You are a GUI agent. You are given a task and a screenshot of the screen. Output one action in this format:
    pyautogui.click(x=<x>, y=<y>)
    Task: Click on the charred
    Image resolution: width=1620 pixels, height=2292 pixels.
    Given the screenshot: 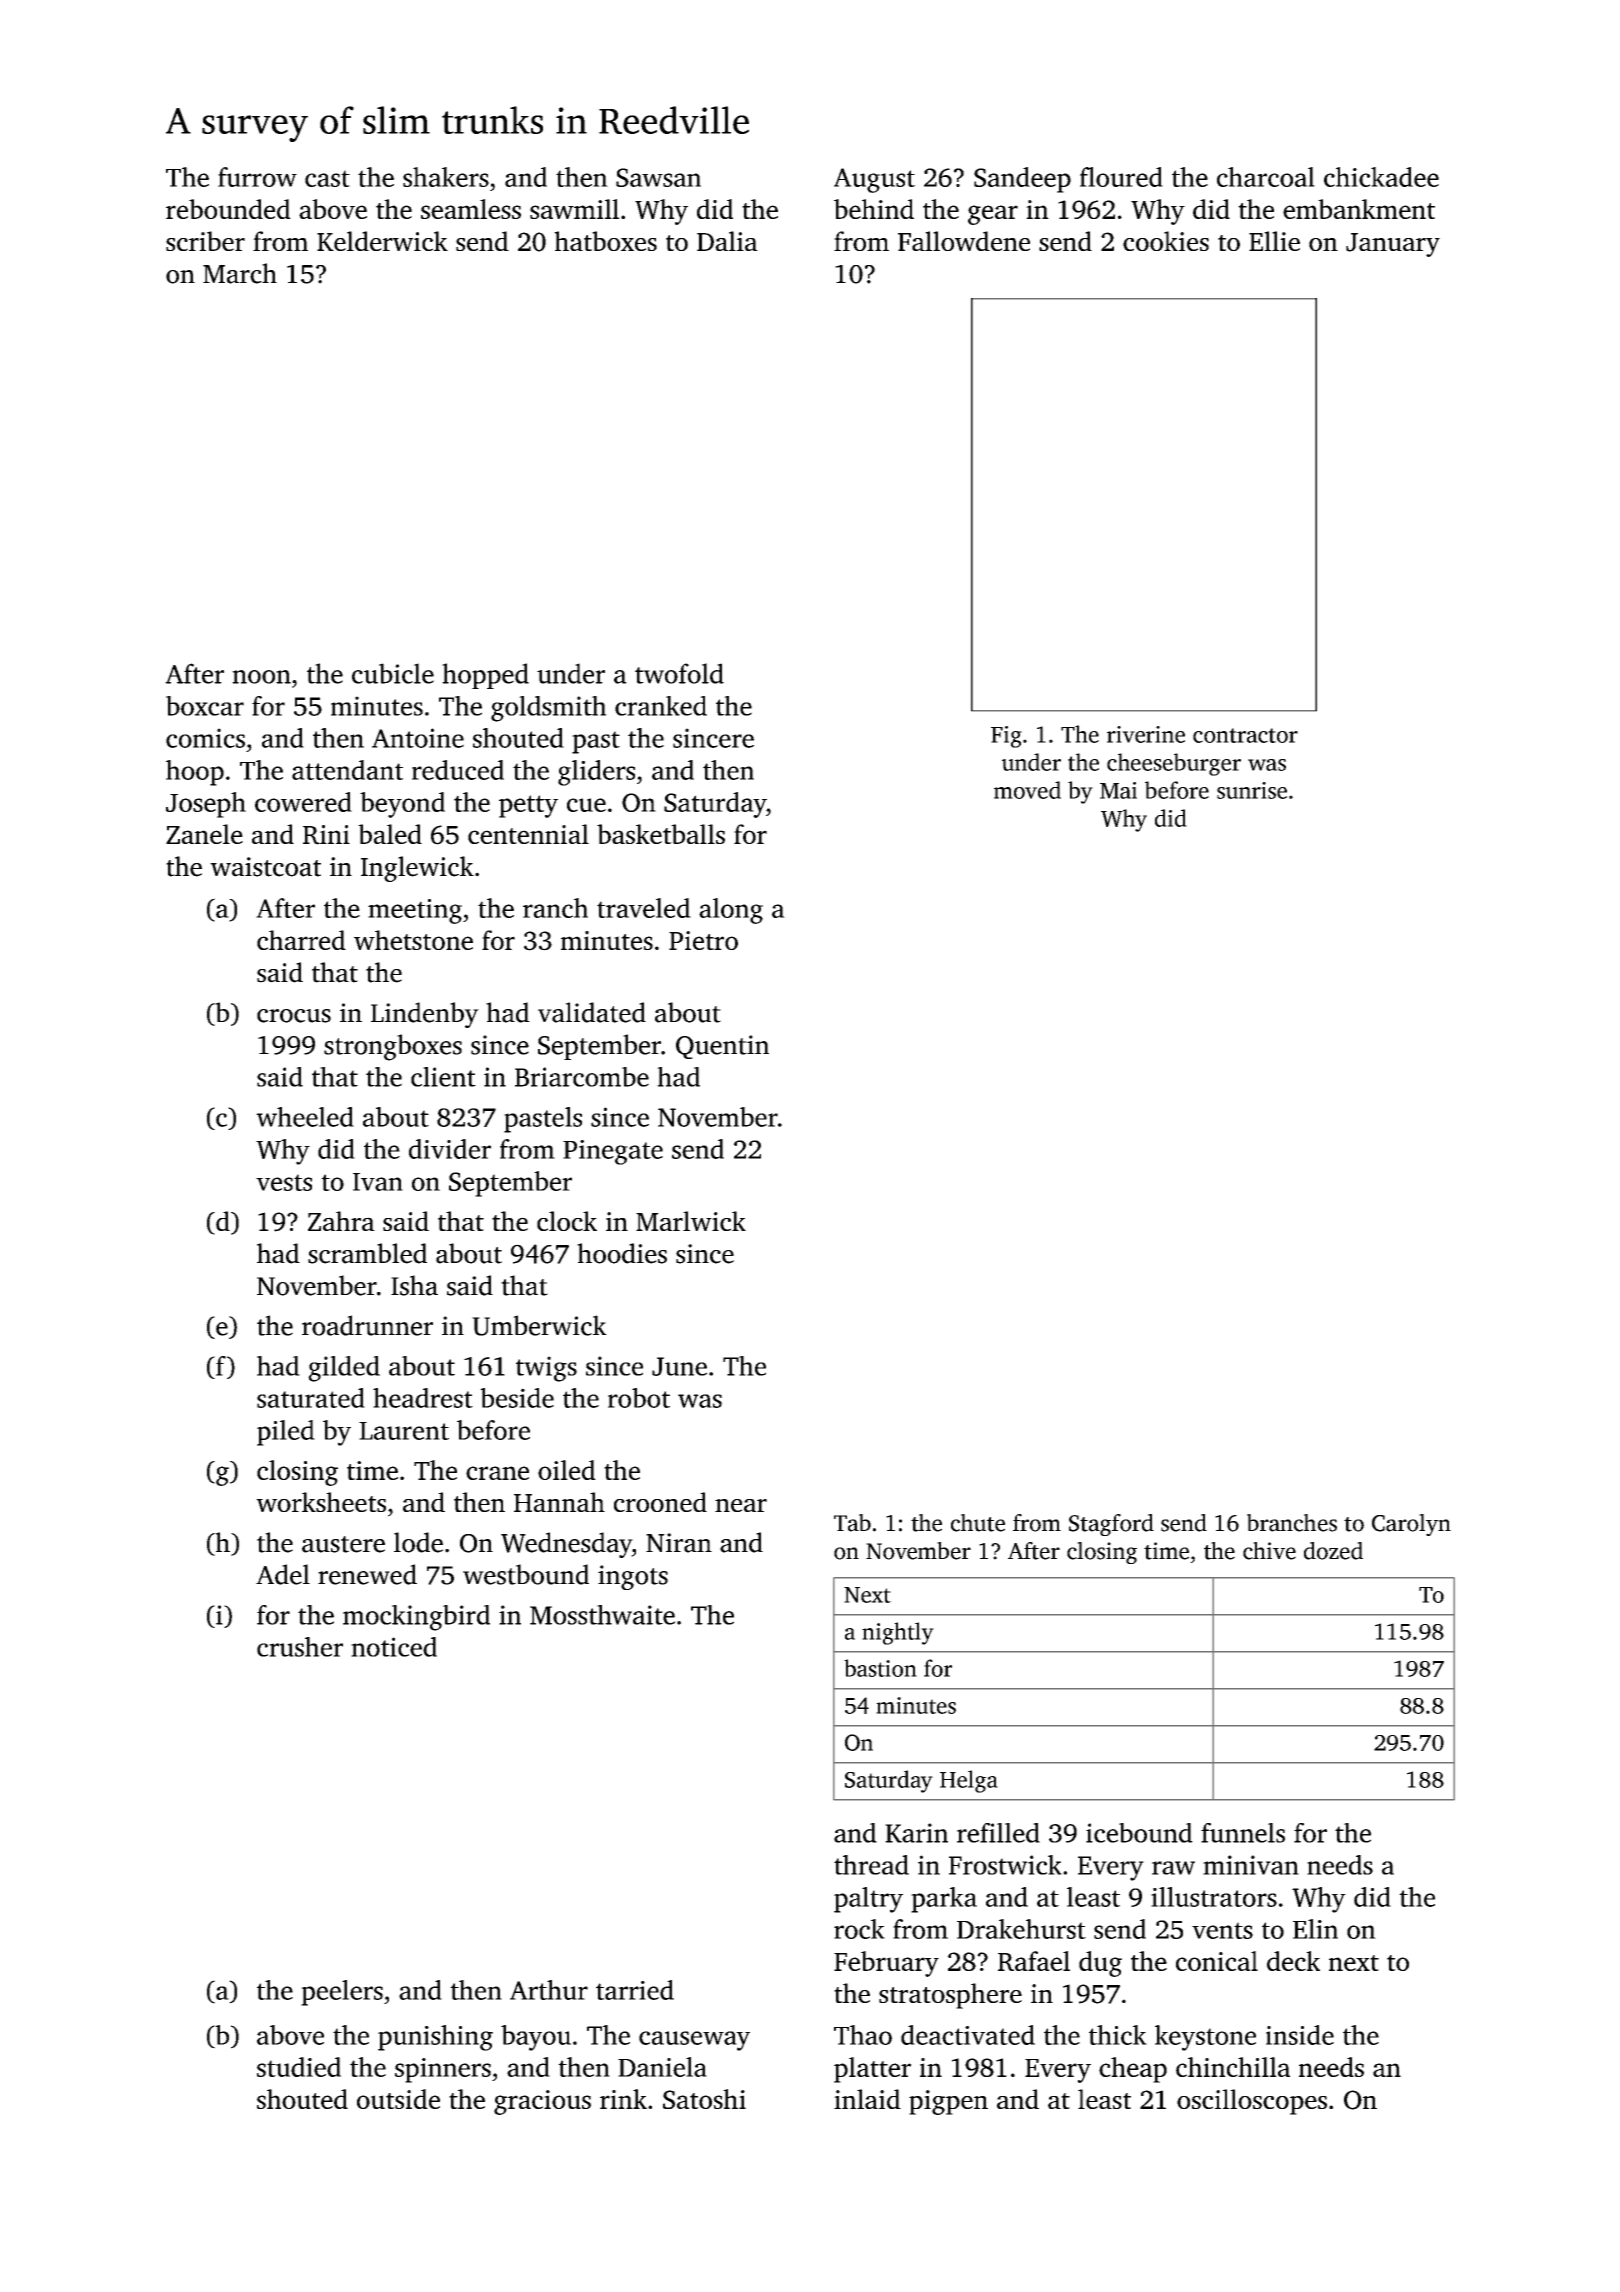 What is the action you would take?
    pyautogui.click(x=301, y=940)
